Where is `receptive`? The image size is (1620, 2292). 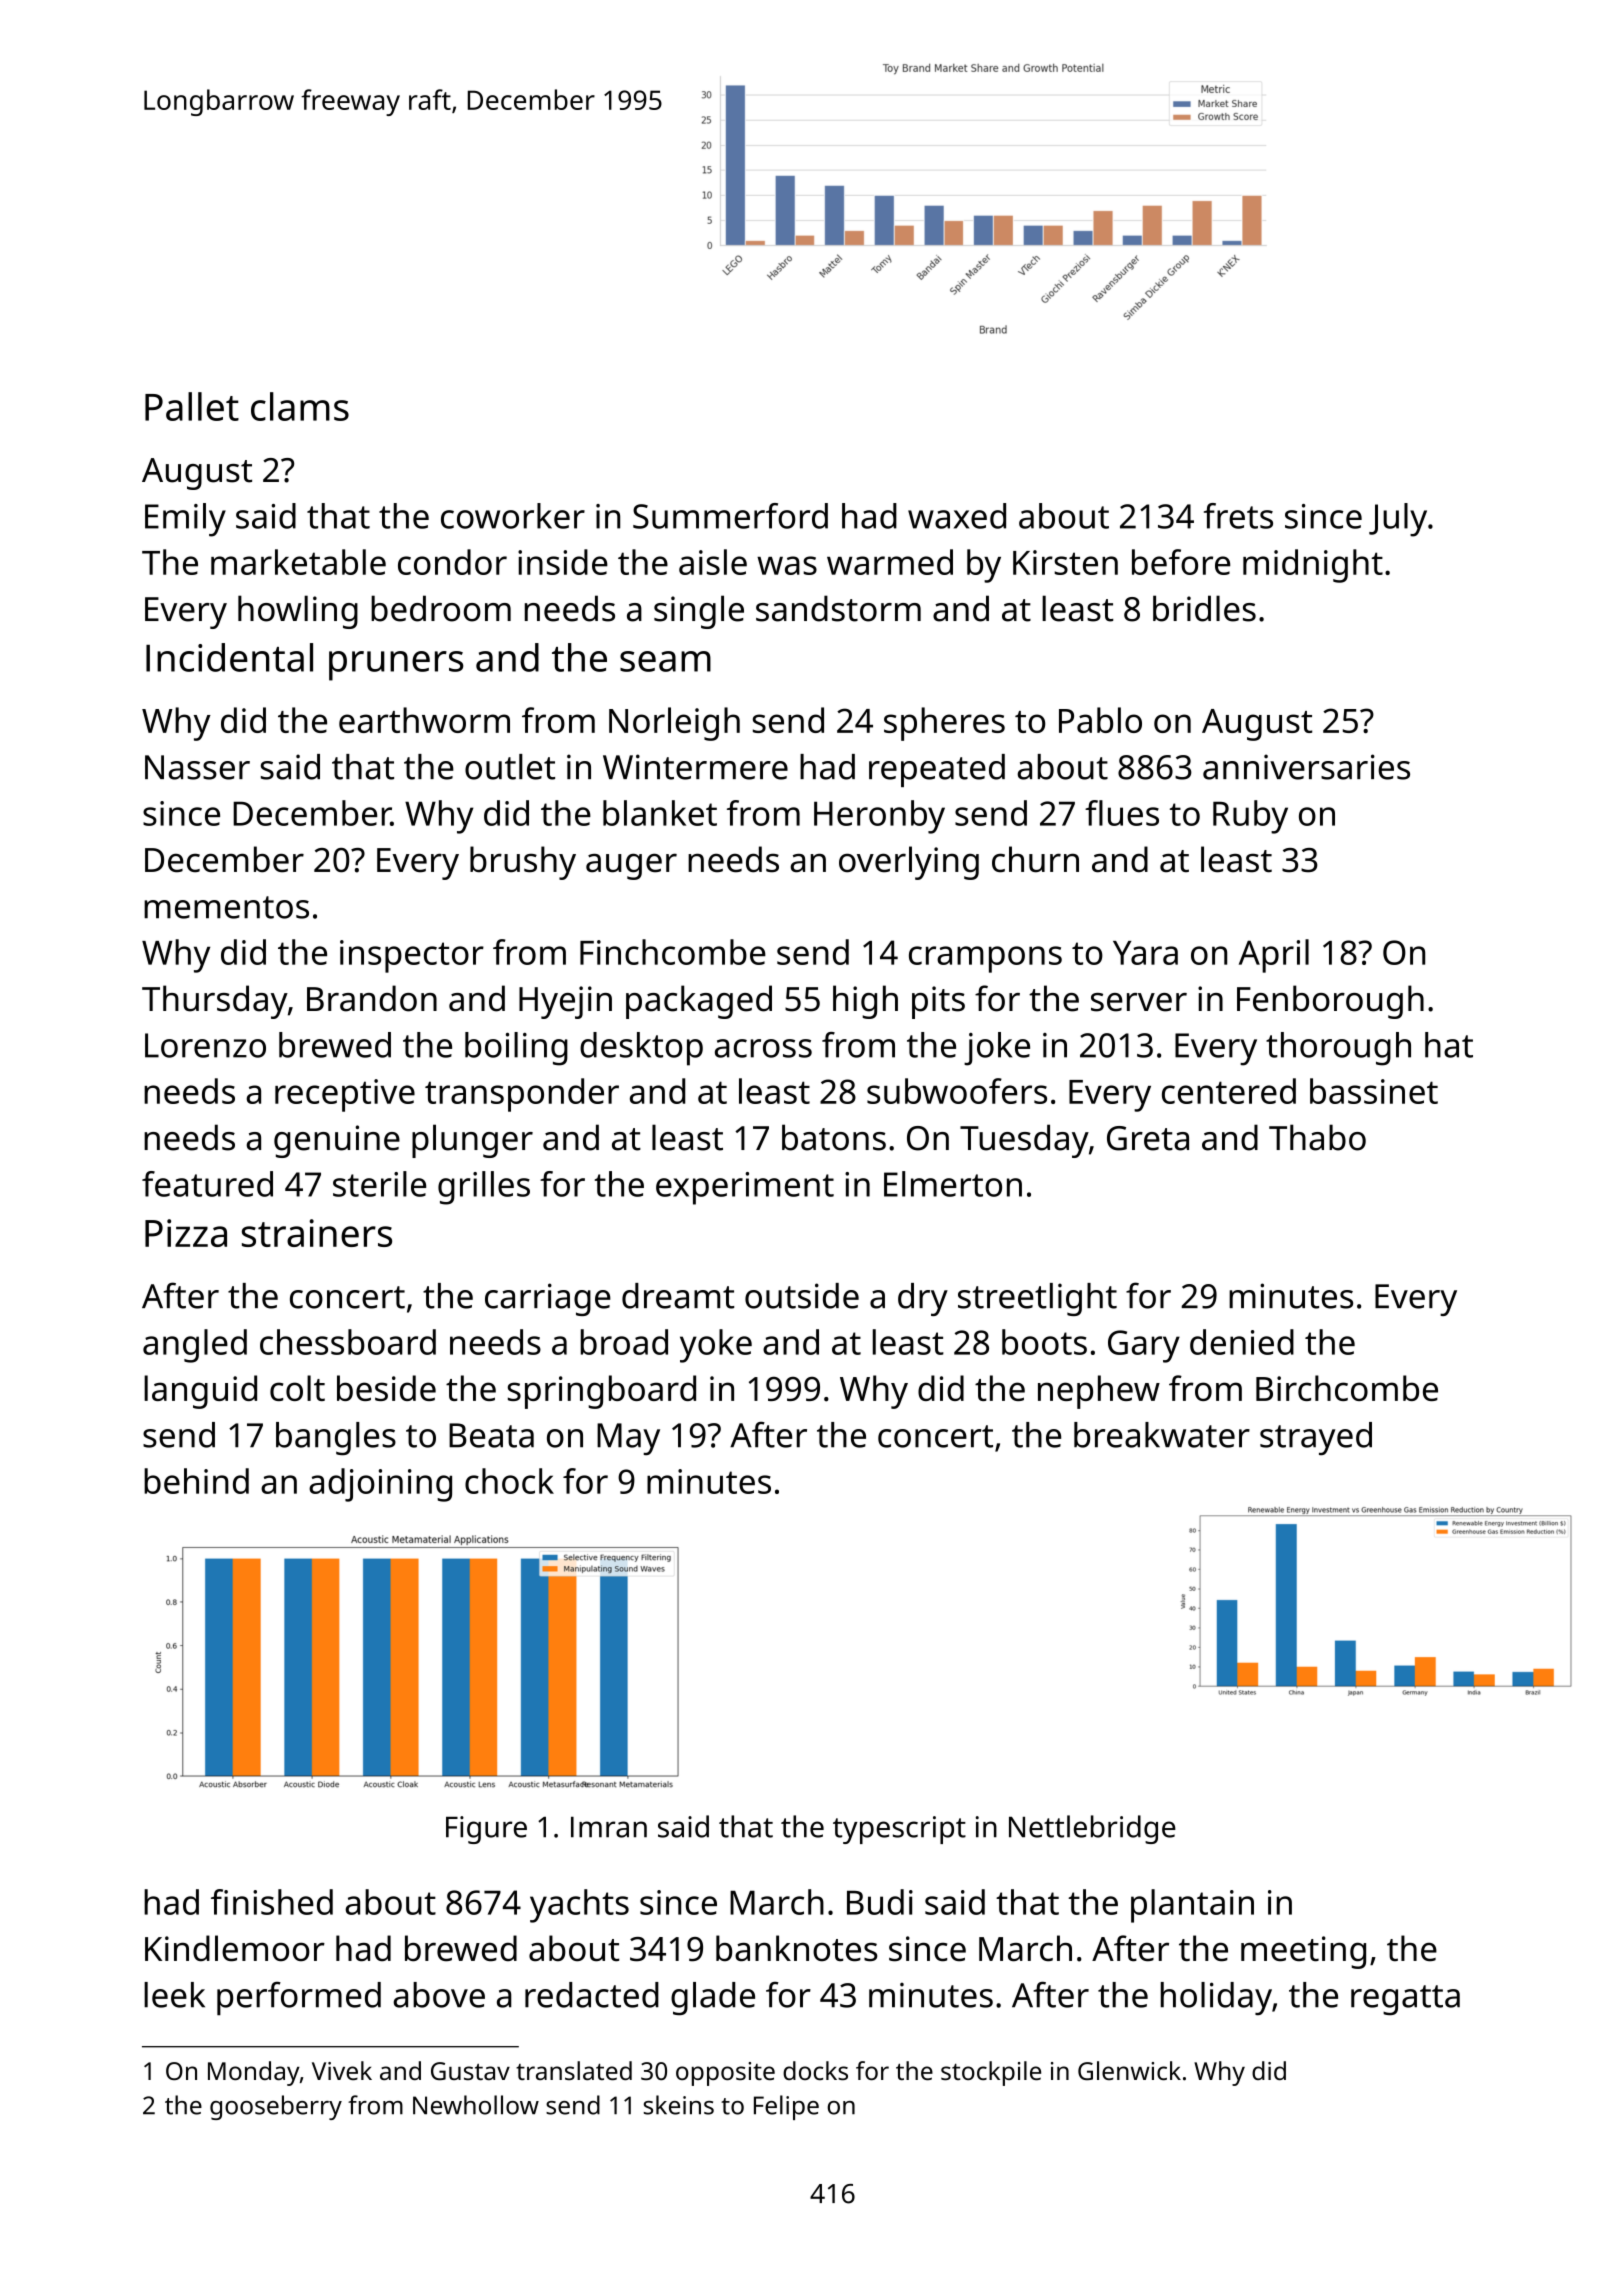 receptive is located at coordinates (345, 1095).
